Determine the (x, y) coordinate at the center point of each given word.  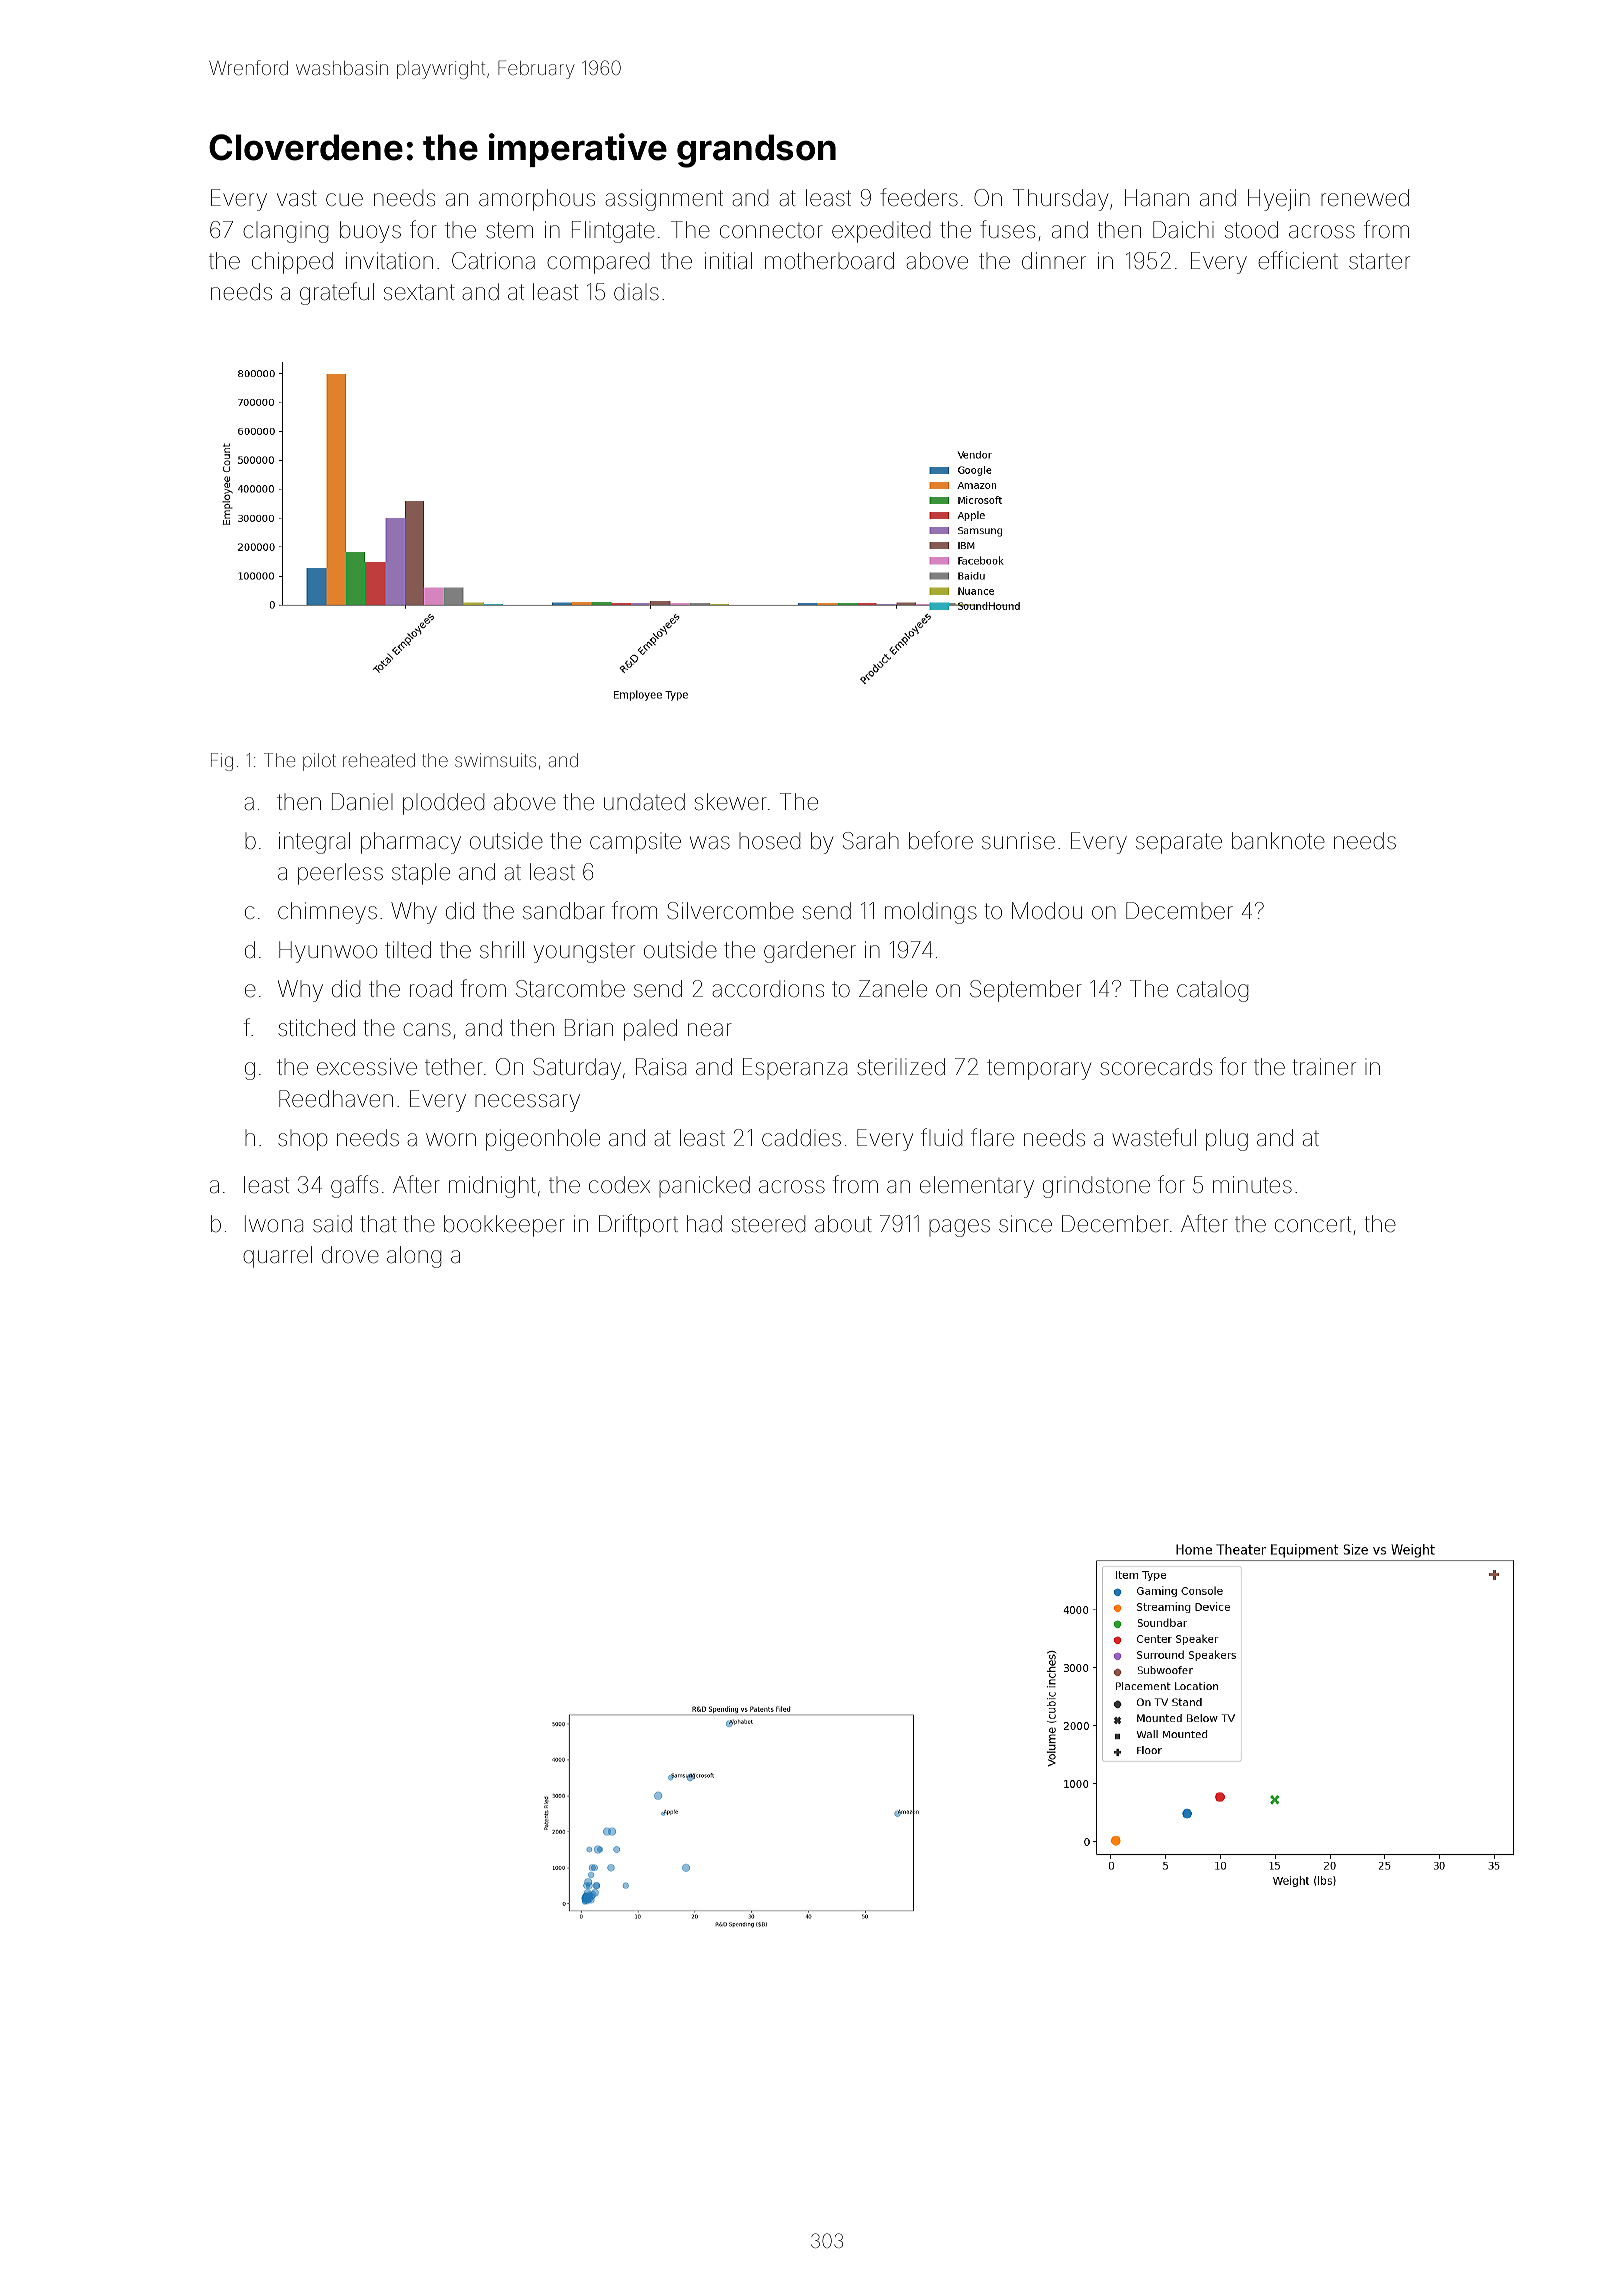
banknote (1278, 841)
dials (636, 292)
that (378, 1224)
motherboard (829, 261)
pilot (319, 762)
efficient (1298, 260)
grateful (337, 293)
